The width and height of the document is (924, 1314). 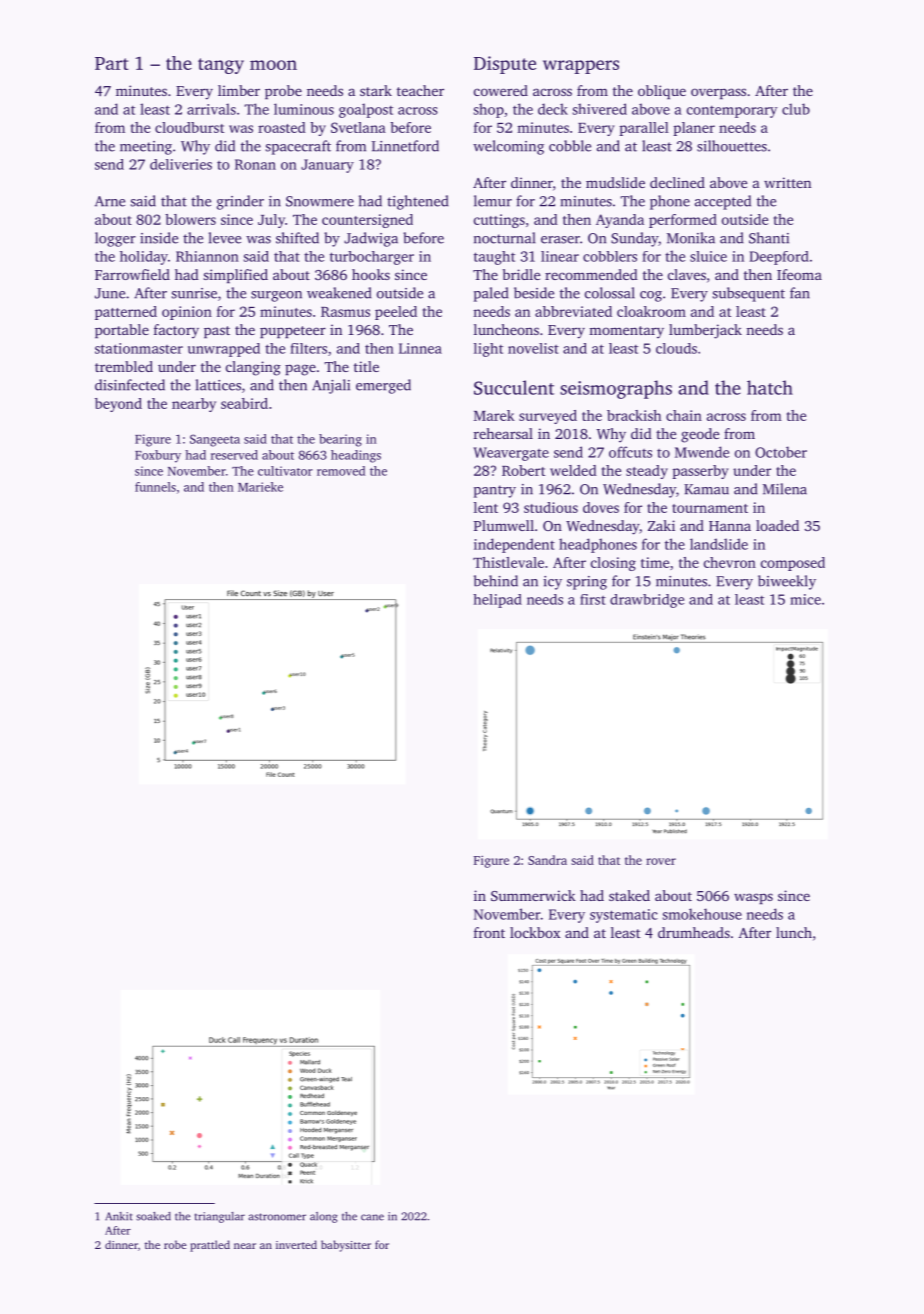 I want to click on babysitter, so click(x=346, y=1246).
